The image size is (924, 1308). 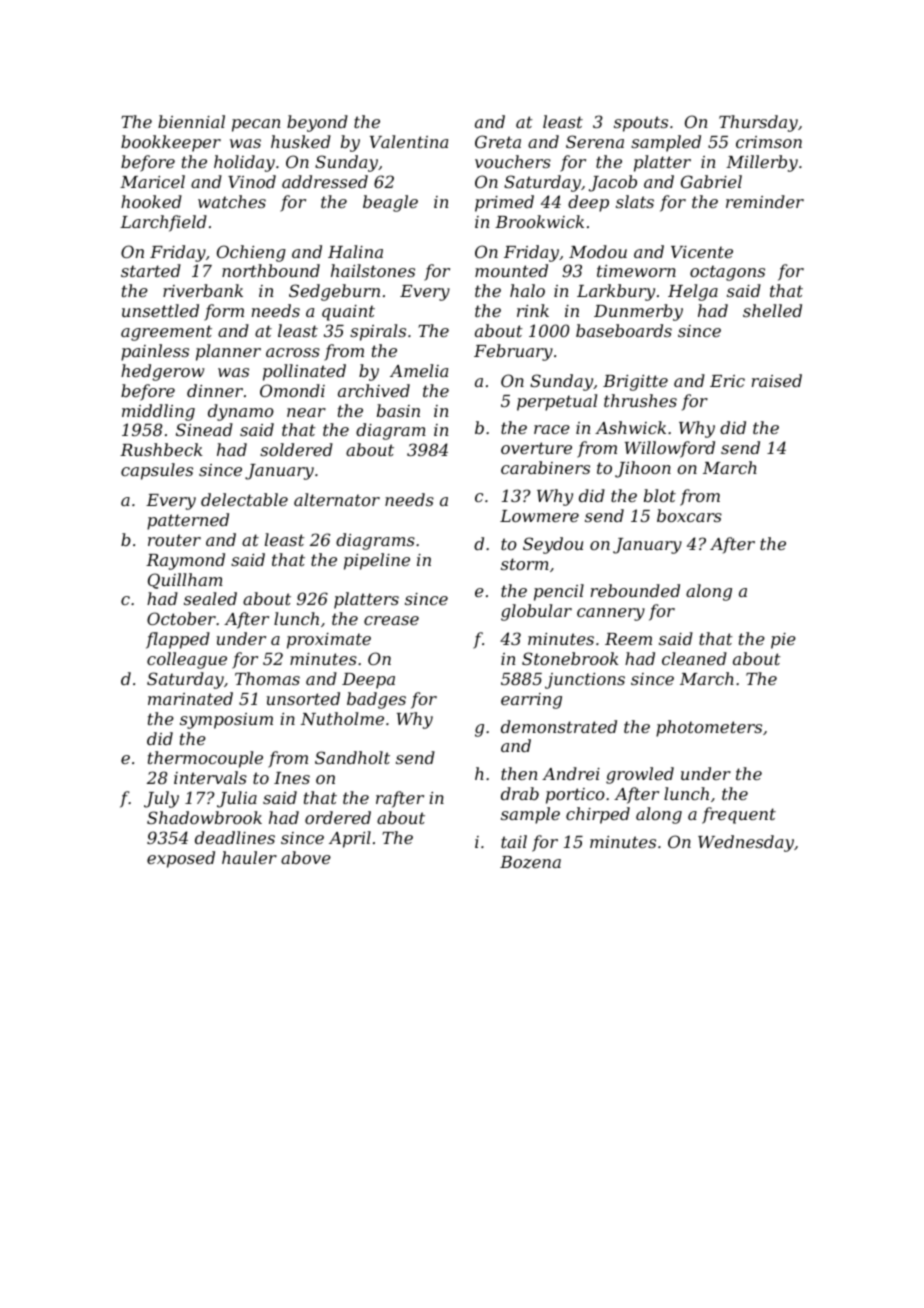 I want to click on badges, so click(x=376, y=700).
